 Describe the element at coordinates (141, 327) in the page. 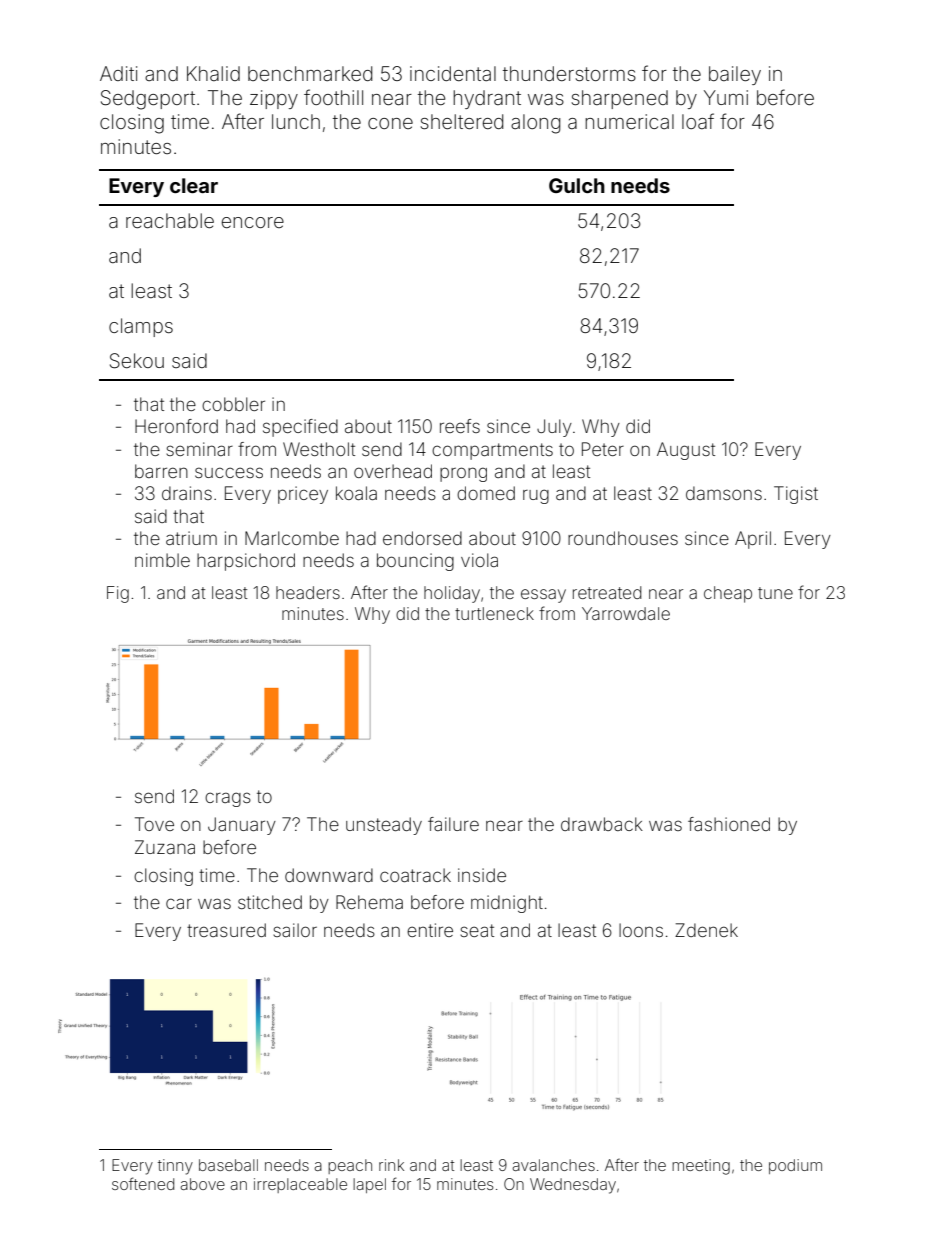

I see `clamps` at that location.
